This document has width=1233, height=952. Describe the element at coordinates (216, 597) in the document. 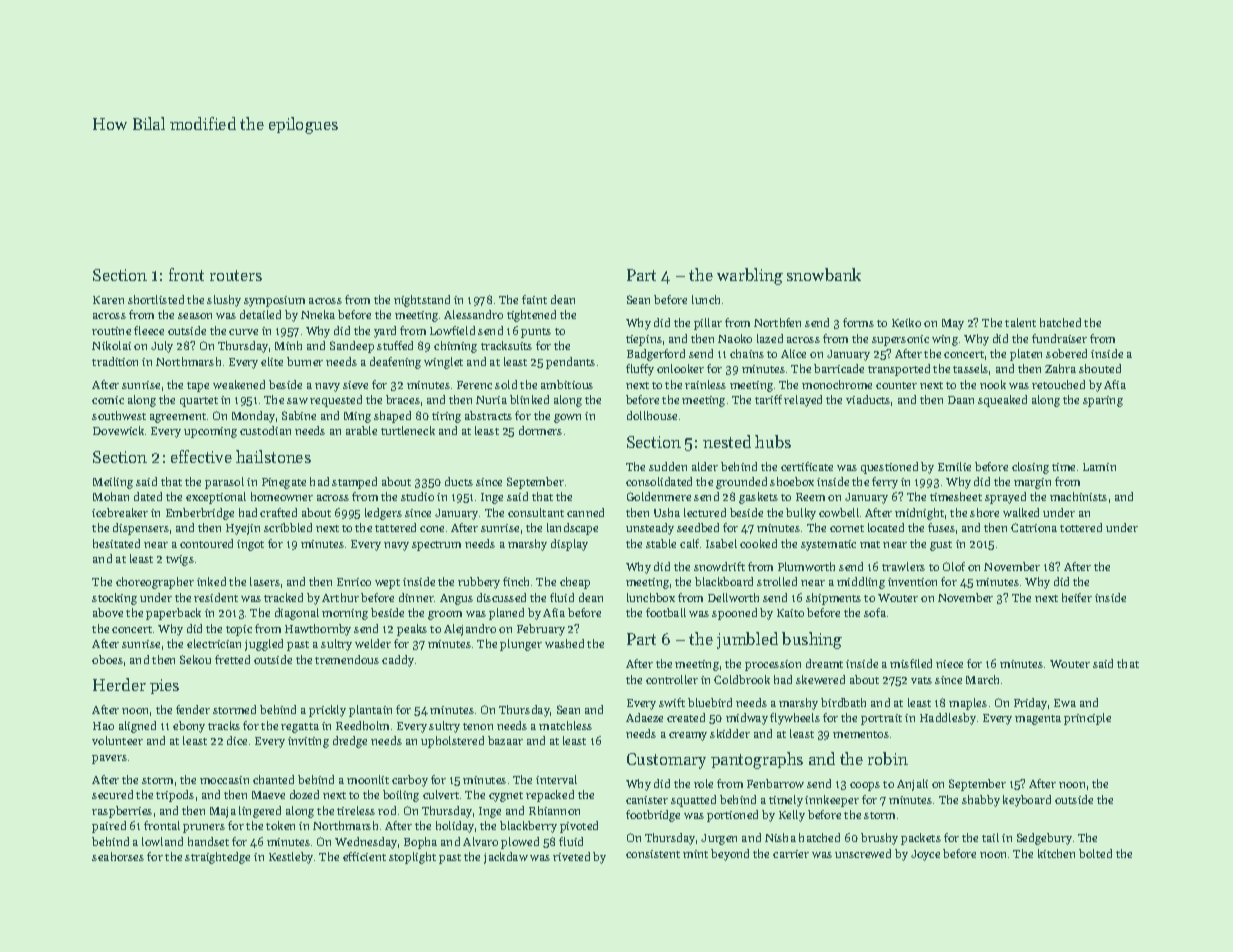

I see `resident` at that location.
